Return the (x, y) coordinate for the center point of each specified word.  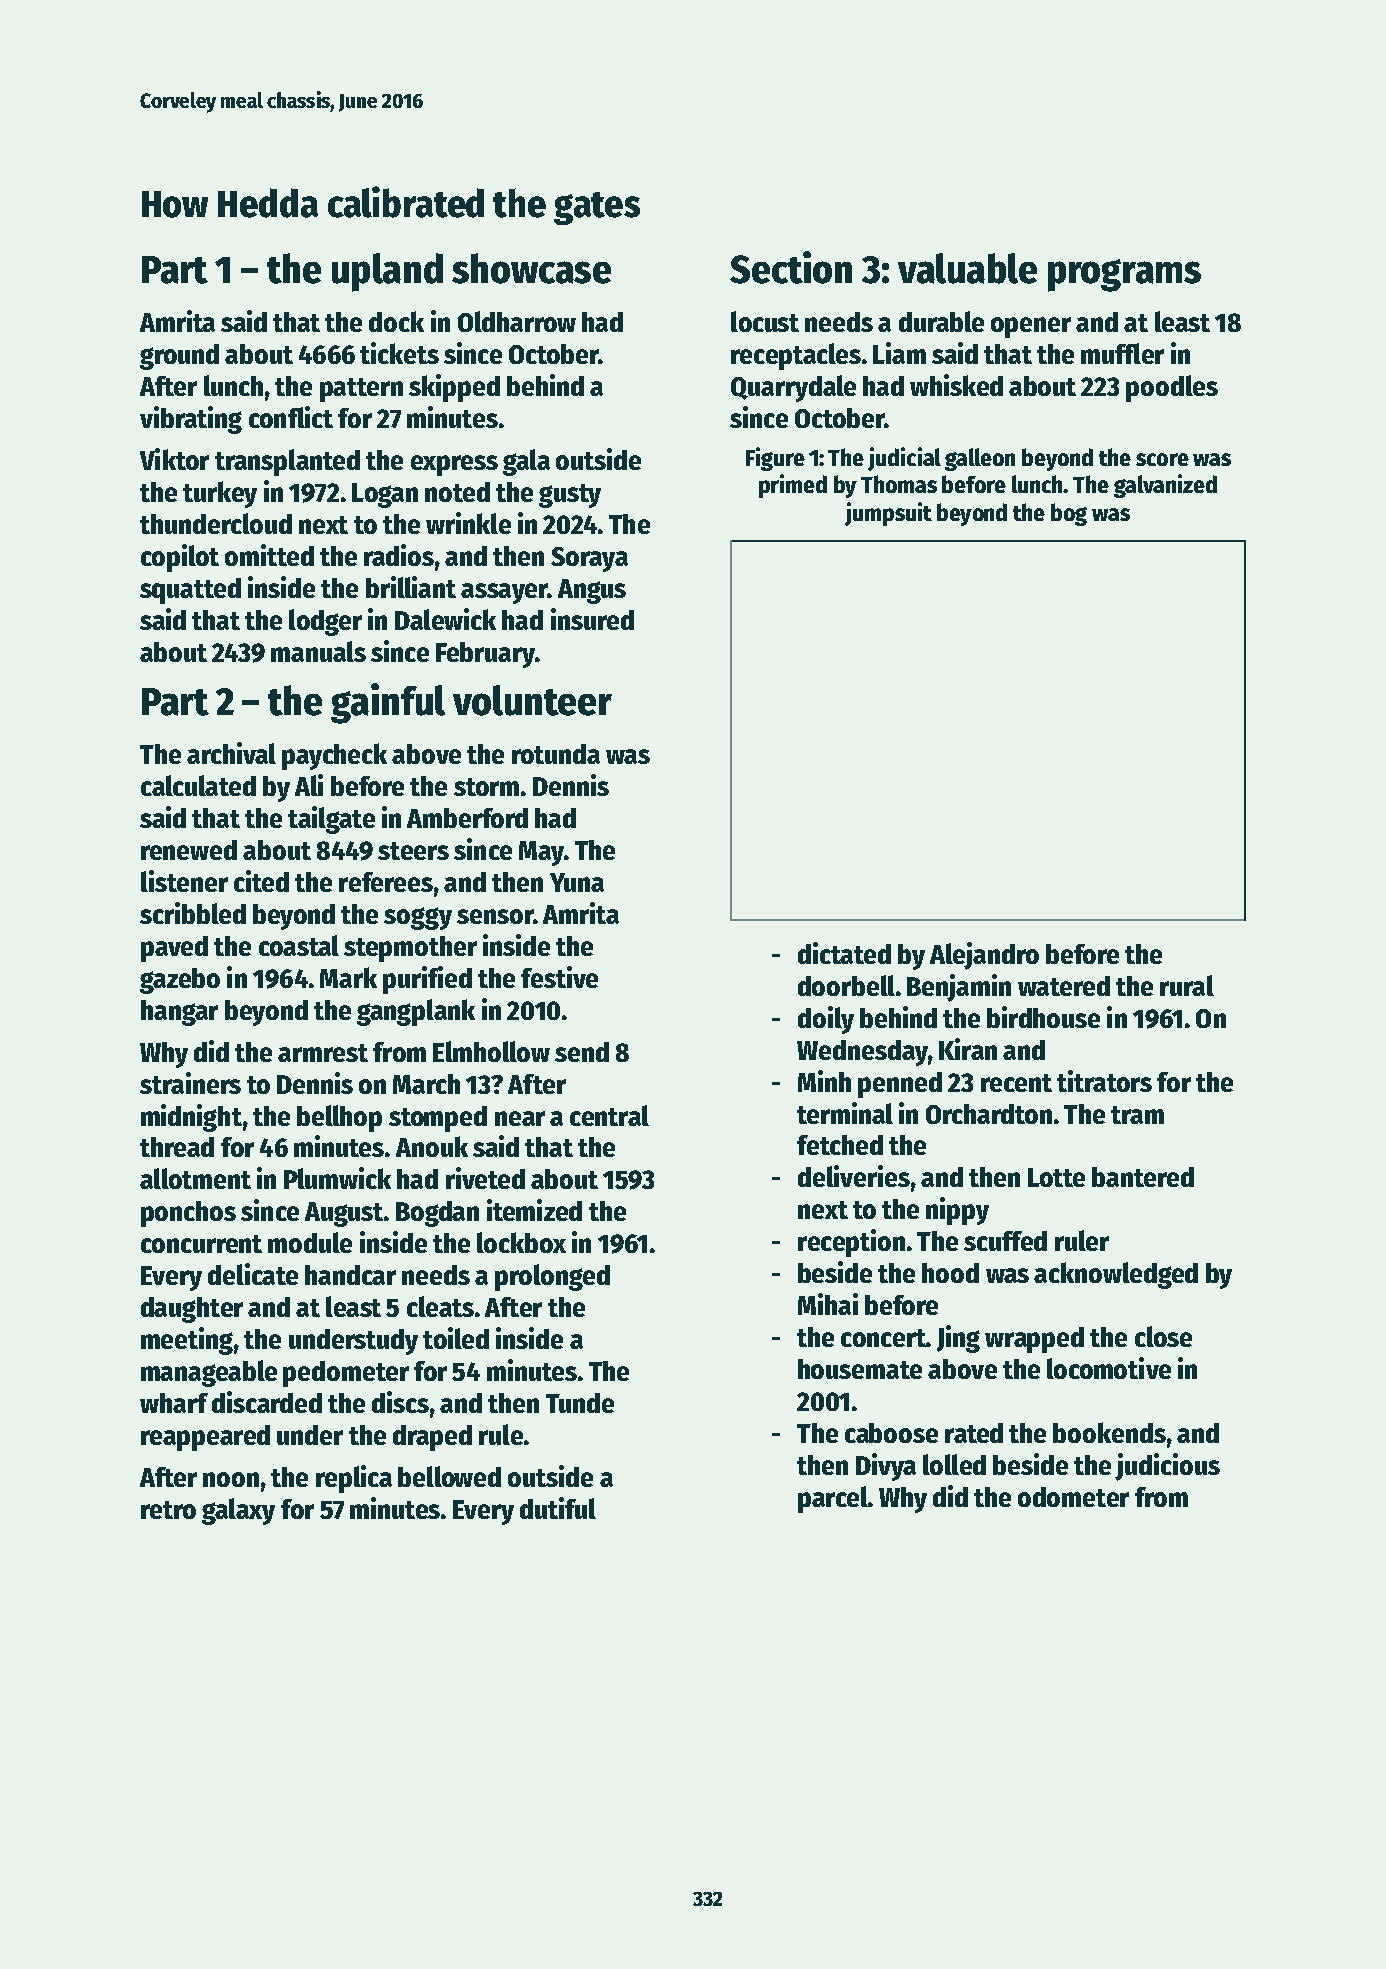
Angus (592, 591)
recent (1016, 1083)
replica (354, 1479)
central (609, 1115)
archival (231, 753)
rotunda (556, 754)
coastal (299, 945)
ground (179, 357)
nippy (957, 1211)
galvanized (1165, 486)
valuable (967, 268)
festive (559, 977)
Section (791, 267)
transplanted (287, 462)
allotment (195, 1178)
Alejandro (984, 956)
